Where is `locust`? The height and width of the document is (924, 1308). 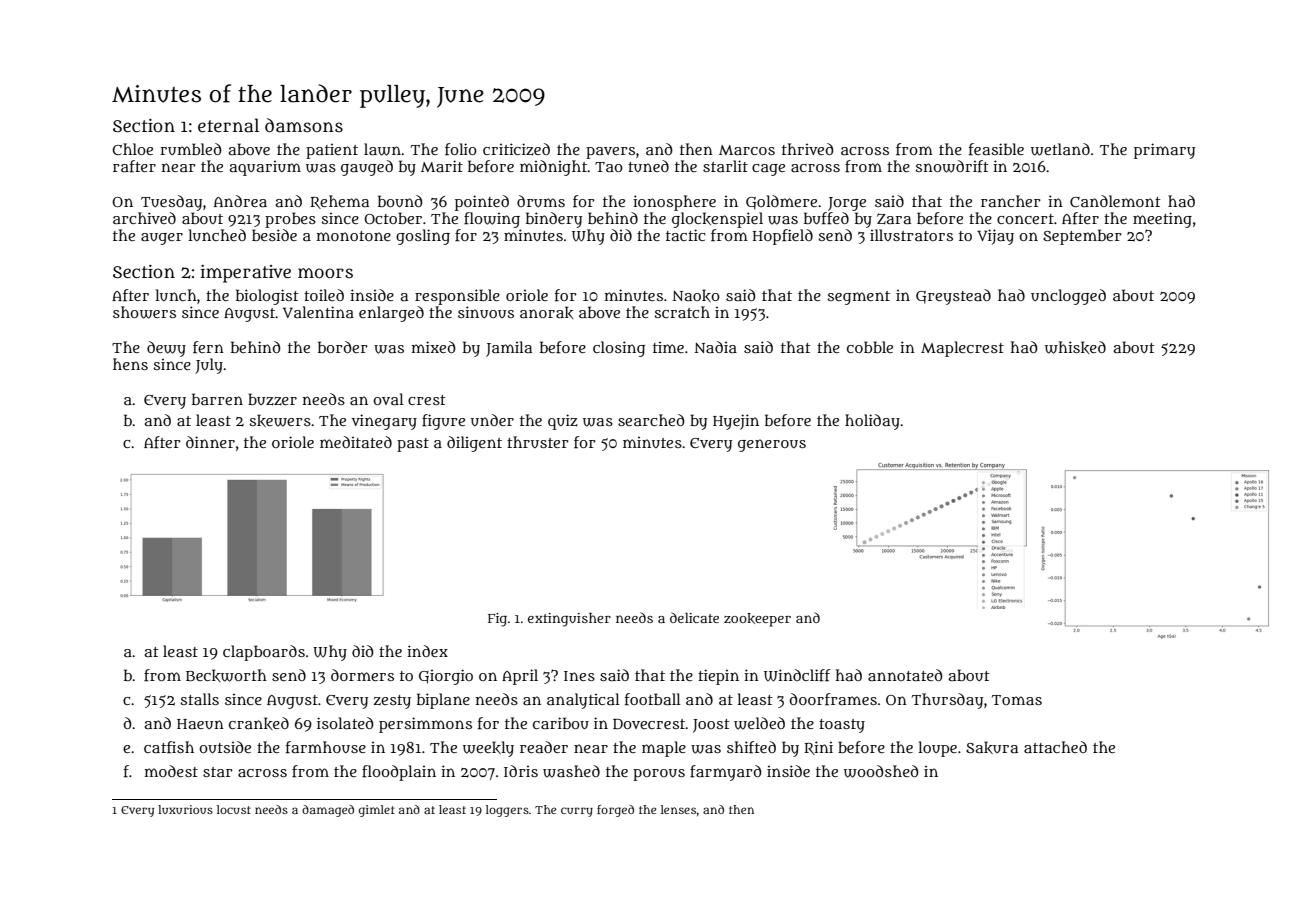 locust is located at coordinates (234, 809).
